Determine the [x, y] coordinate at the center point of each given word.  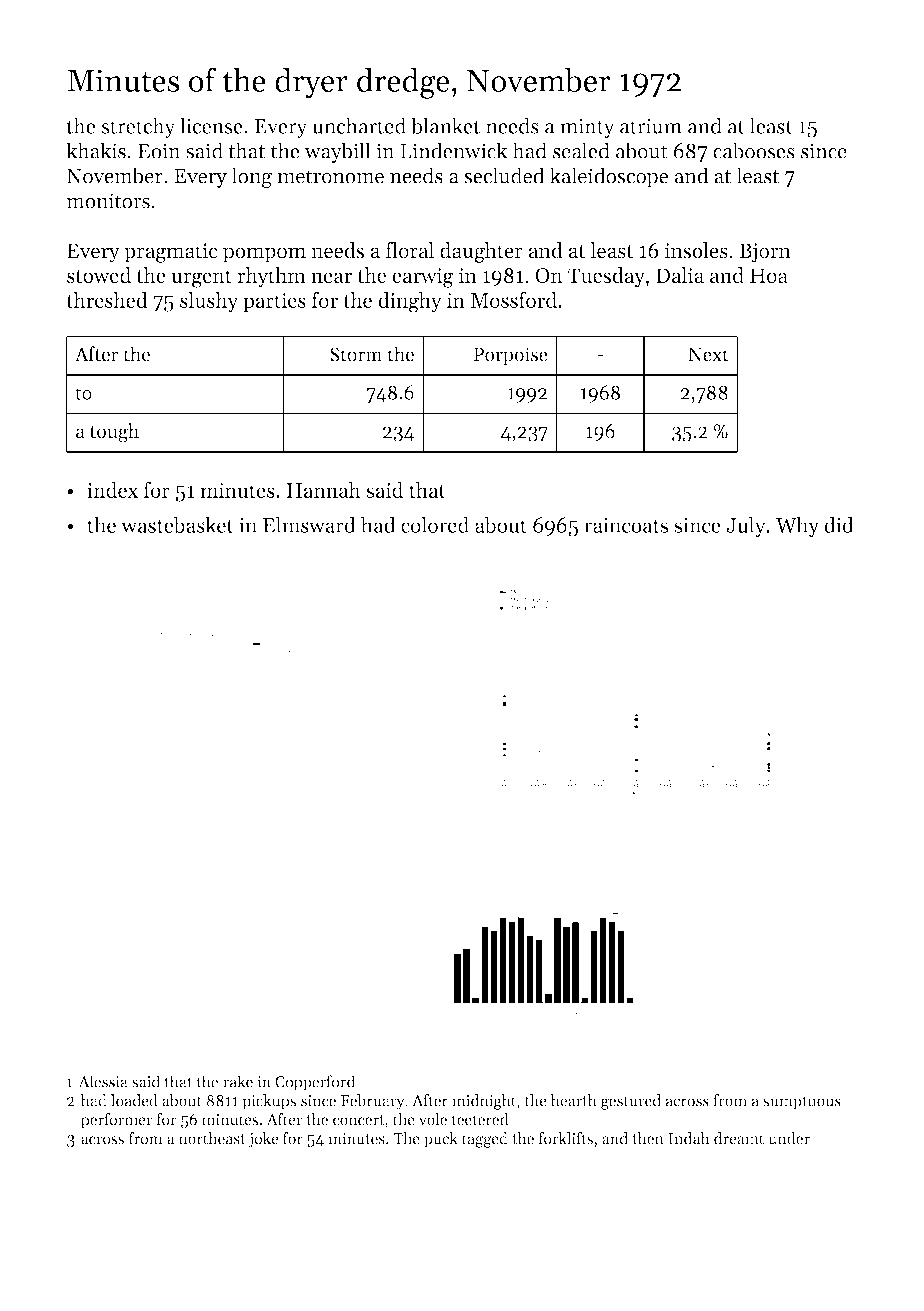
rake [238, 1081]
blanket [445, 125]
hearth [574, 1100]
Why [797, 526]
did [839, 524]
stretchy [138, 127]
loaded [134, 1100]
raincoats [626, 525]
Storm [356, 354]
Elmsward [309, 524]
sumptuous [802, 1103]
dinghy [410, 302]
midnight [484, 1102]
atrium [651, 126]
